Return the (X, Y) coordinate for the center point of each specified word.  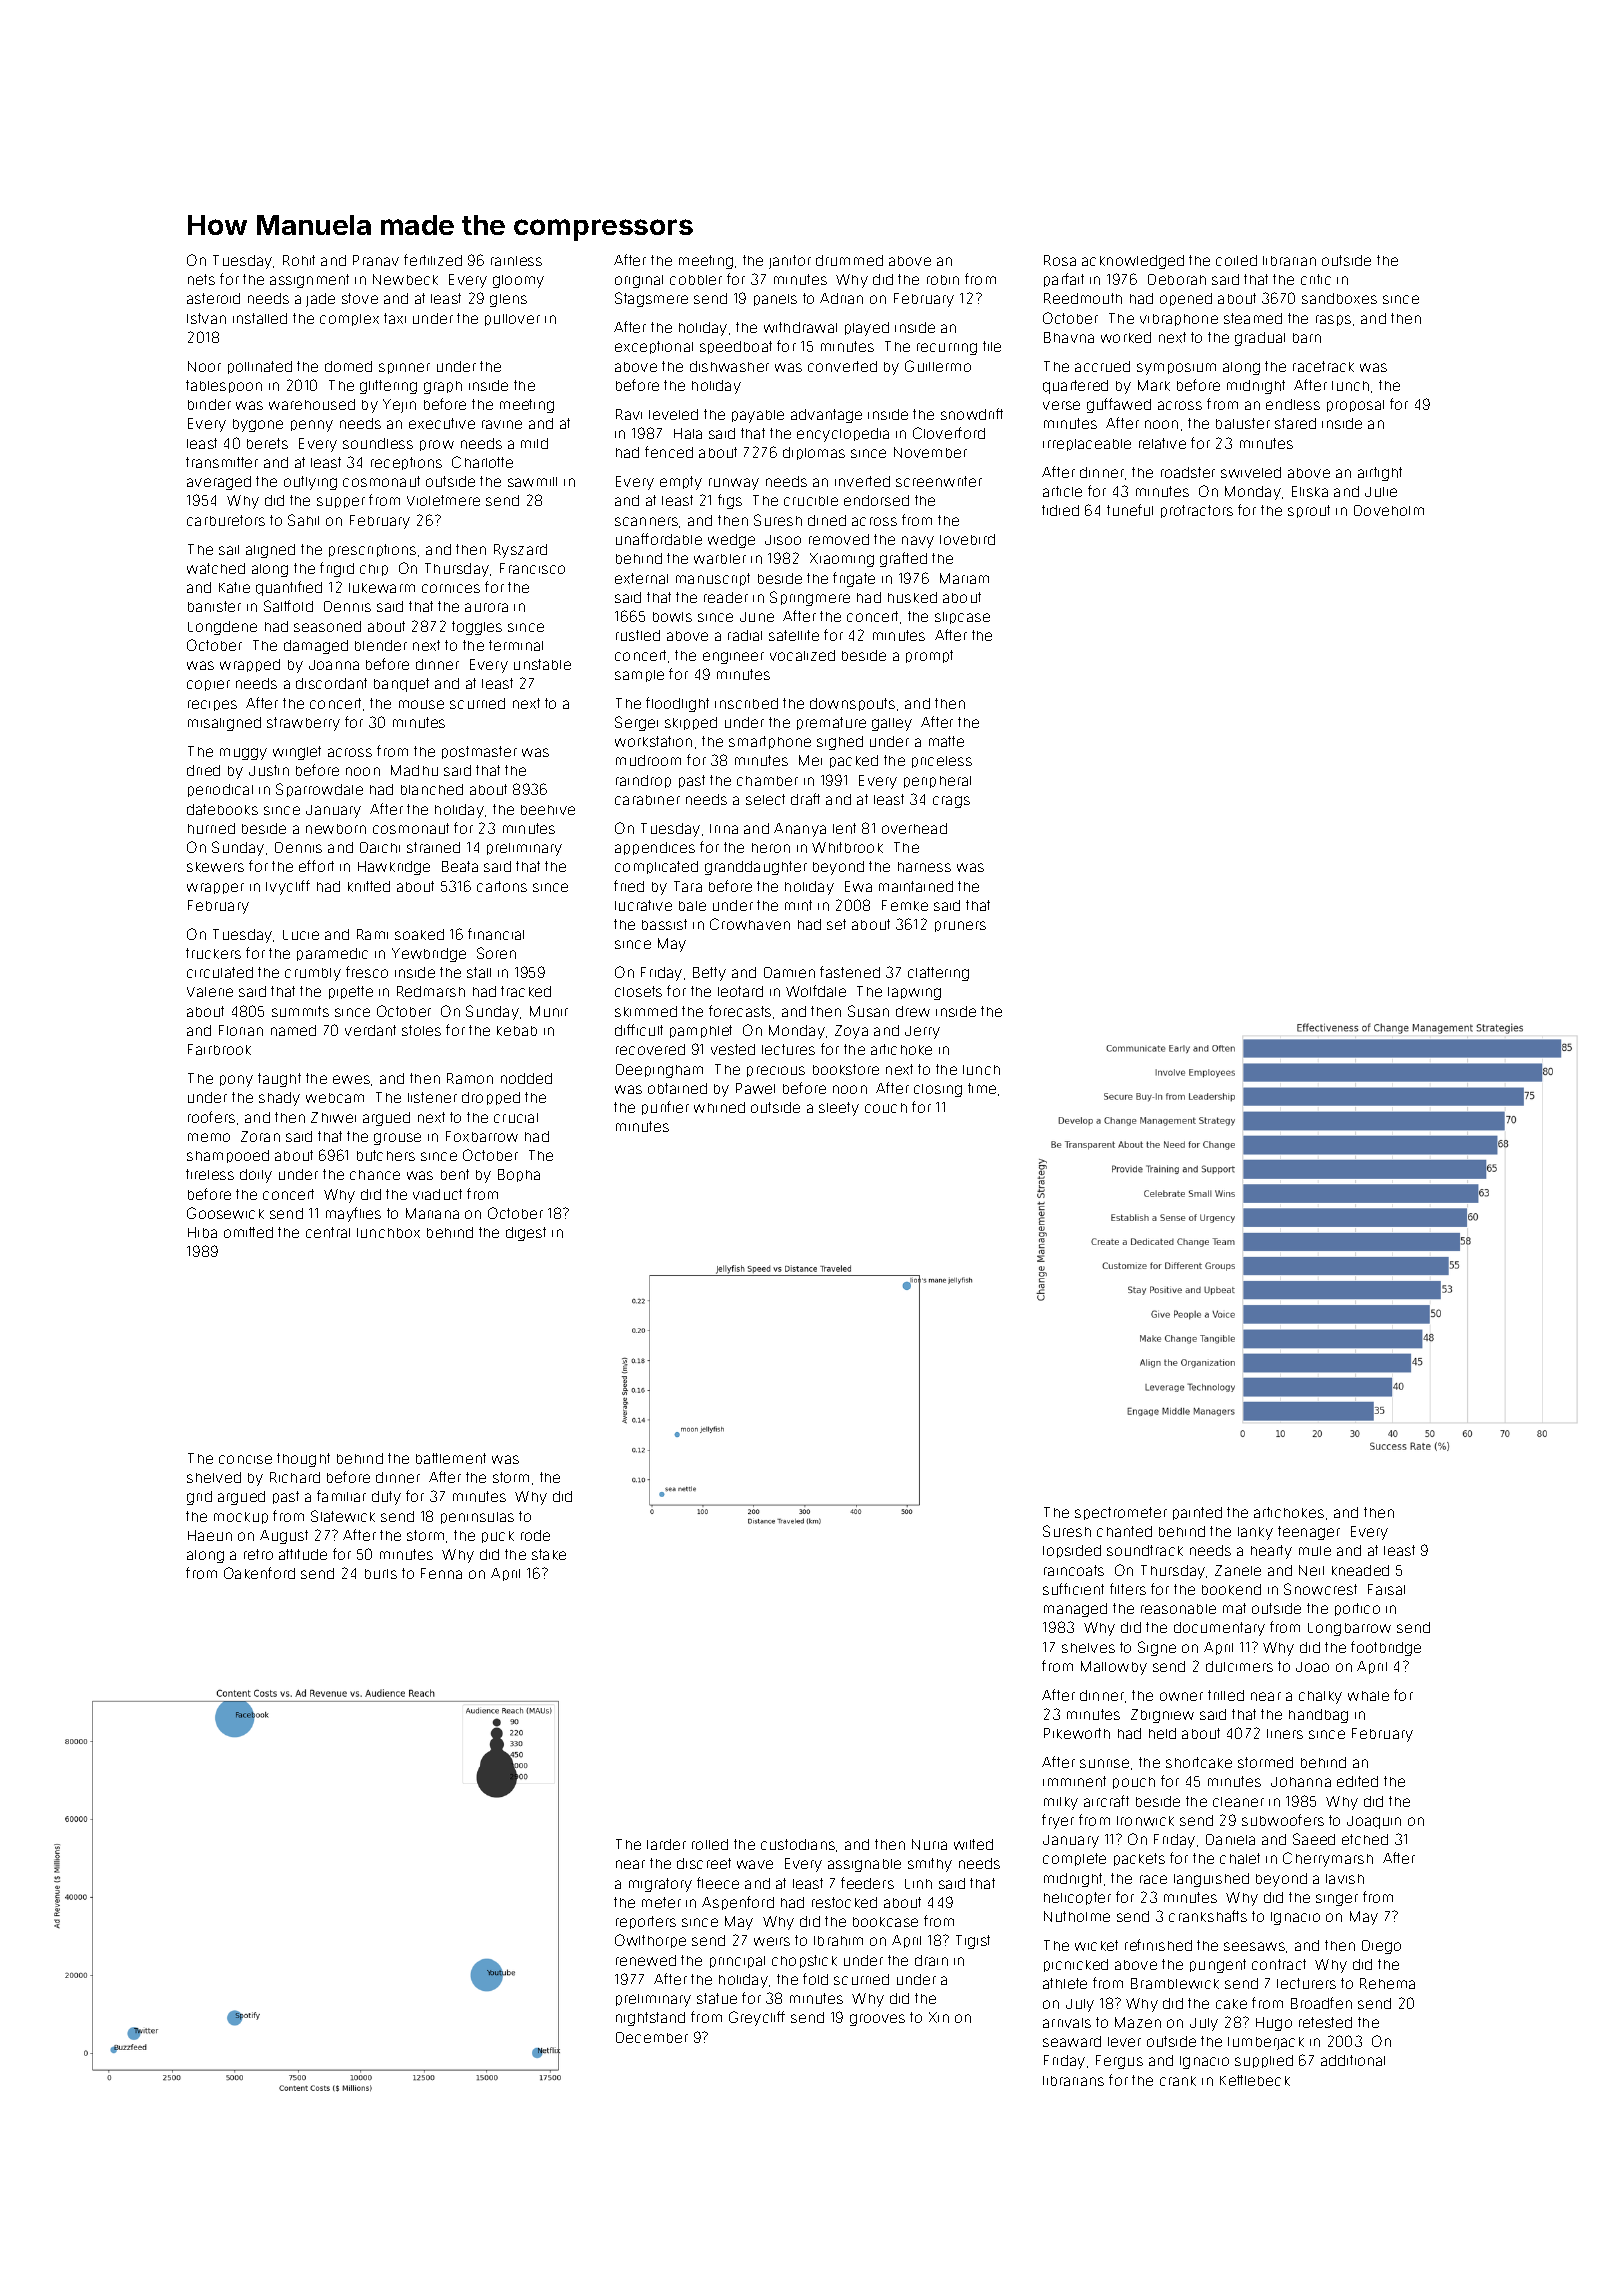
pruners (960, 926)
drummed (849, 260)
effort (316, 866)
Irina (724, 829)
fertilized (433, 260)
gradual (1260, 339)
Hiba (202, 1232)
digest (526, 1234)
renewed (646, 1960)
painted (1197, 1513)
